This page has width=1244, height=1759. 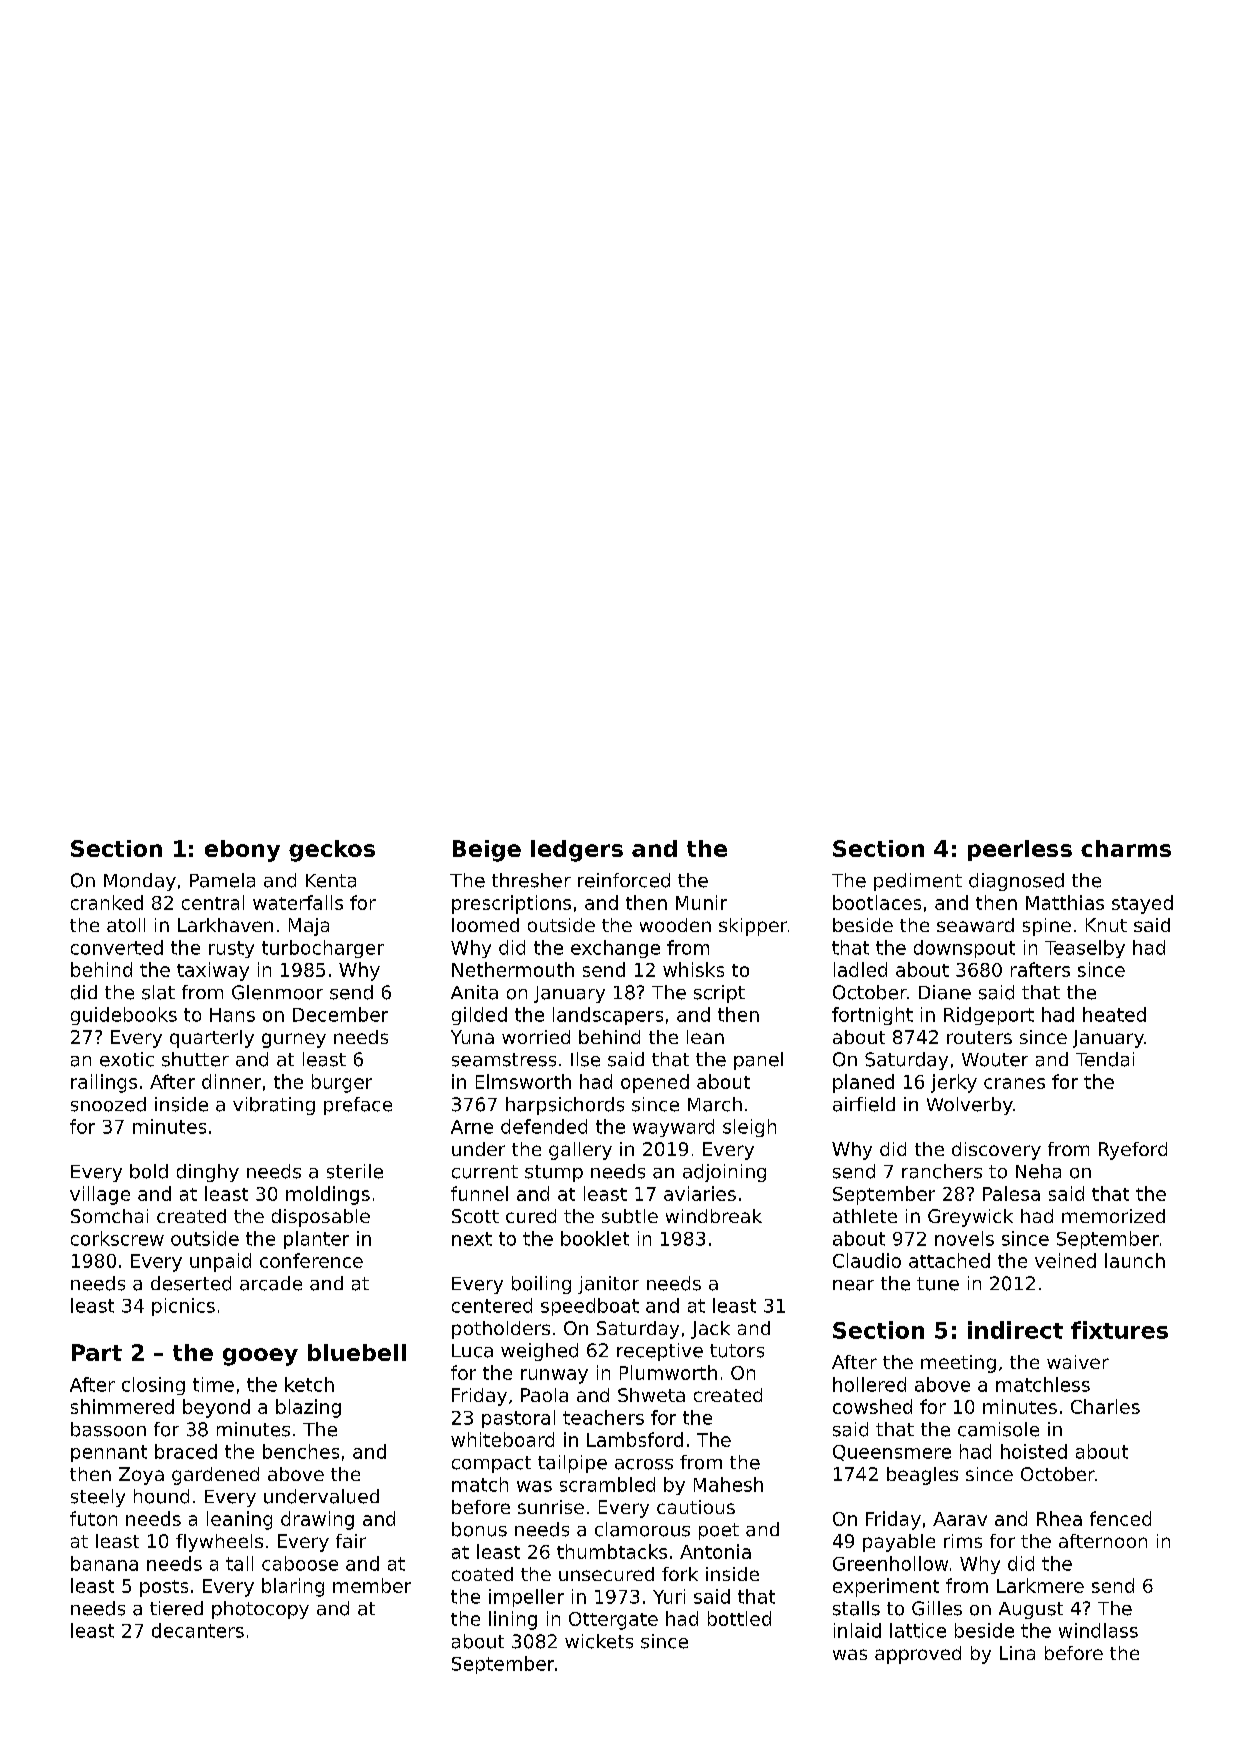 What do you see at coordinates (590, 1307) in the page?
I see `speedboat` at bounding box center [590, 1307].
